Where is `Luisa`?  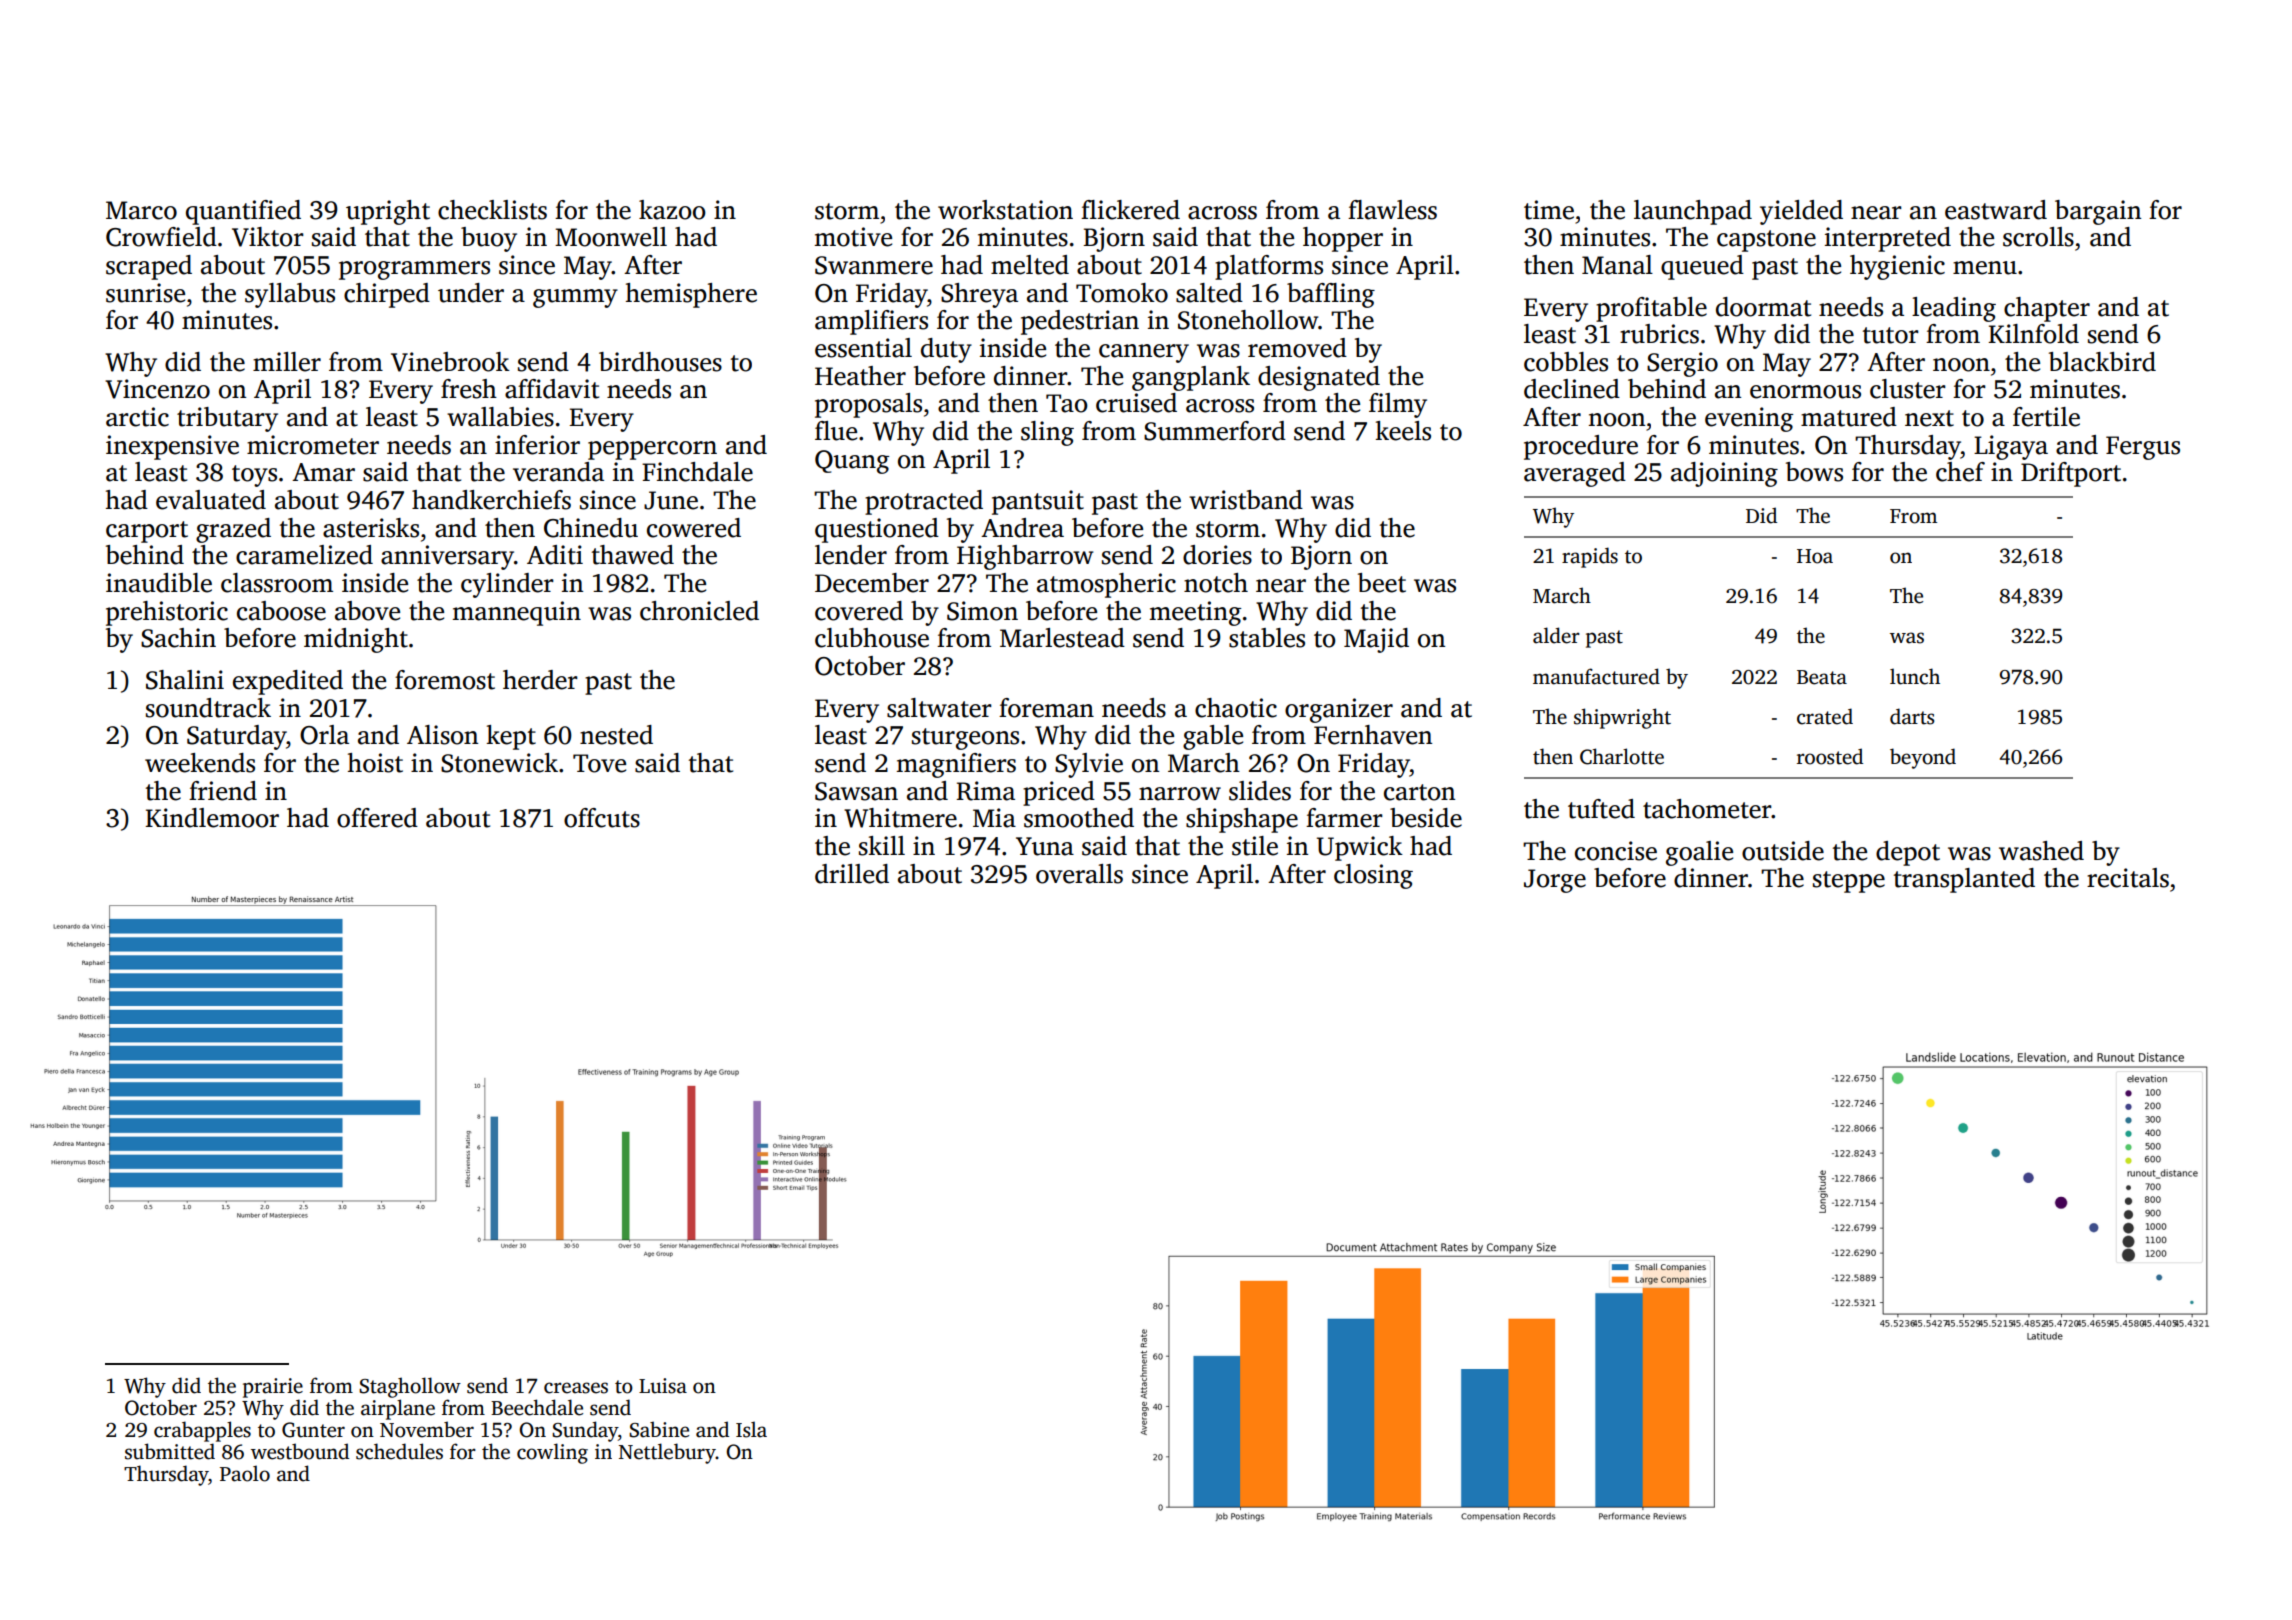 Luisa is located at coordinates (663, 1386).
